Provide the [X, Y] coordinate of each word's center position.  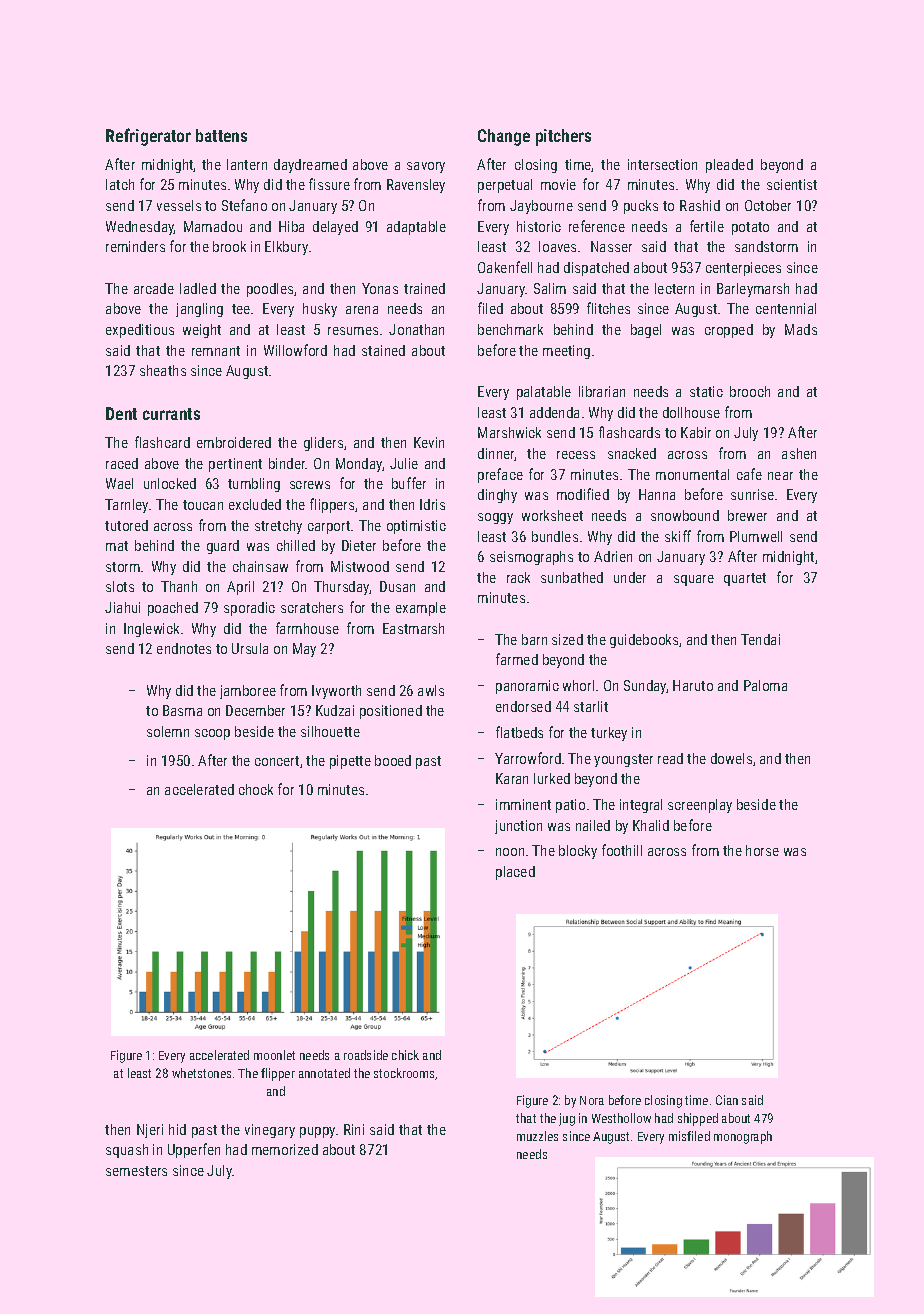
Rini [354, 1129]
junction [518, 827]
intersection [662, 164]
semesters [136, 1171]
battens [221, 135]
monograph [743, 1137]
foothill [622, 850]
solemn [168, 731]
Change [504, 137]
